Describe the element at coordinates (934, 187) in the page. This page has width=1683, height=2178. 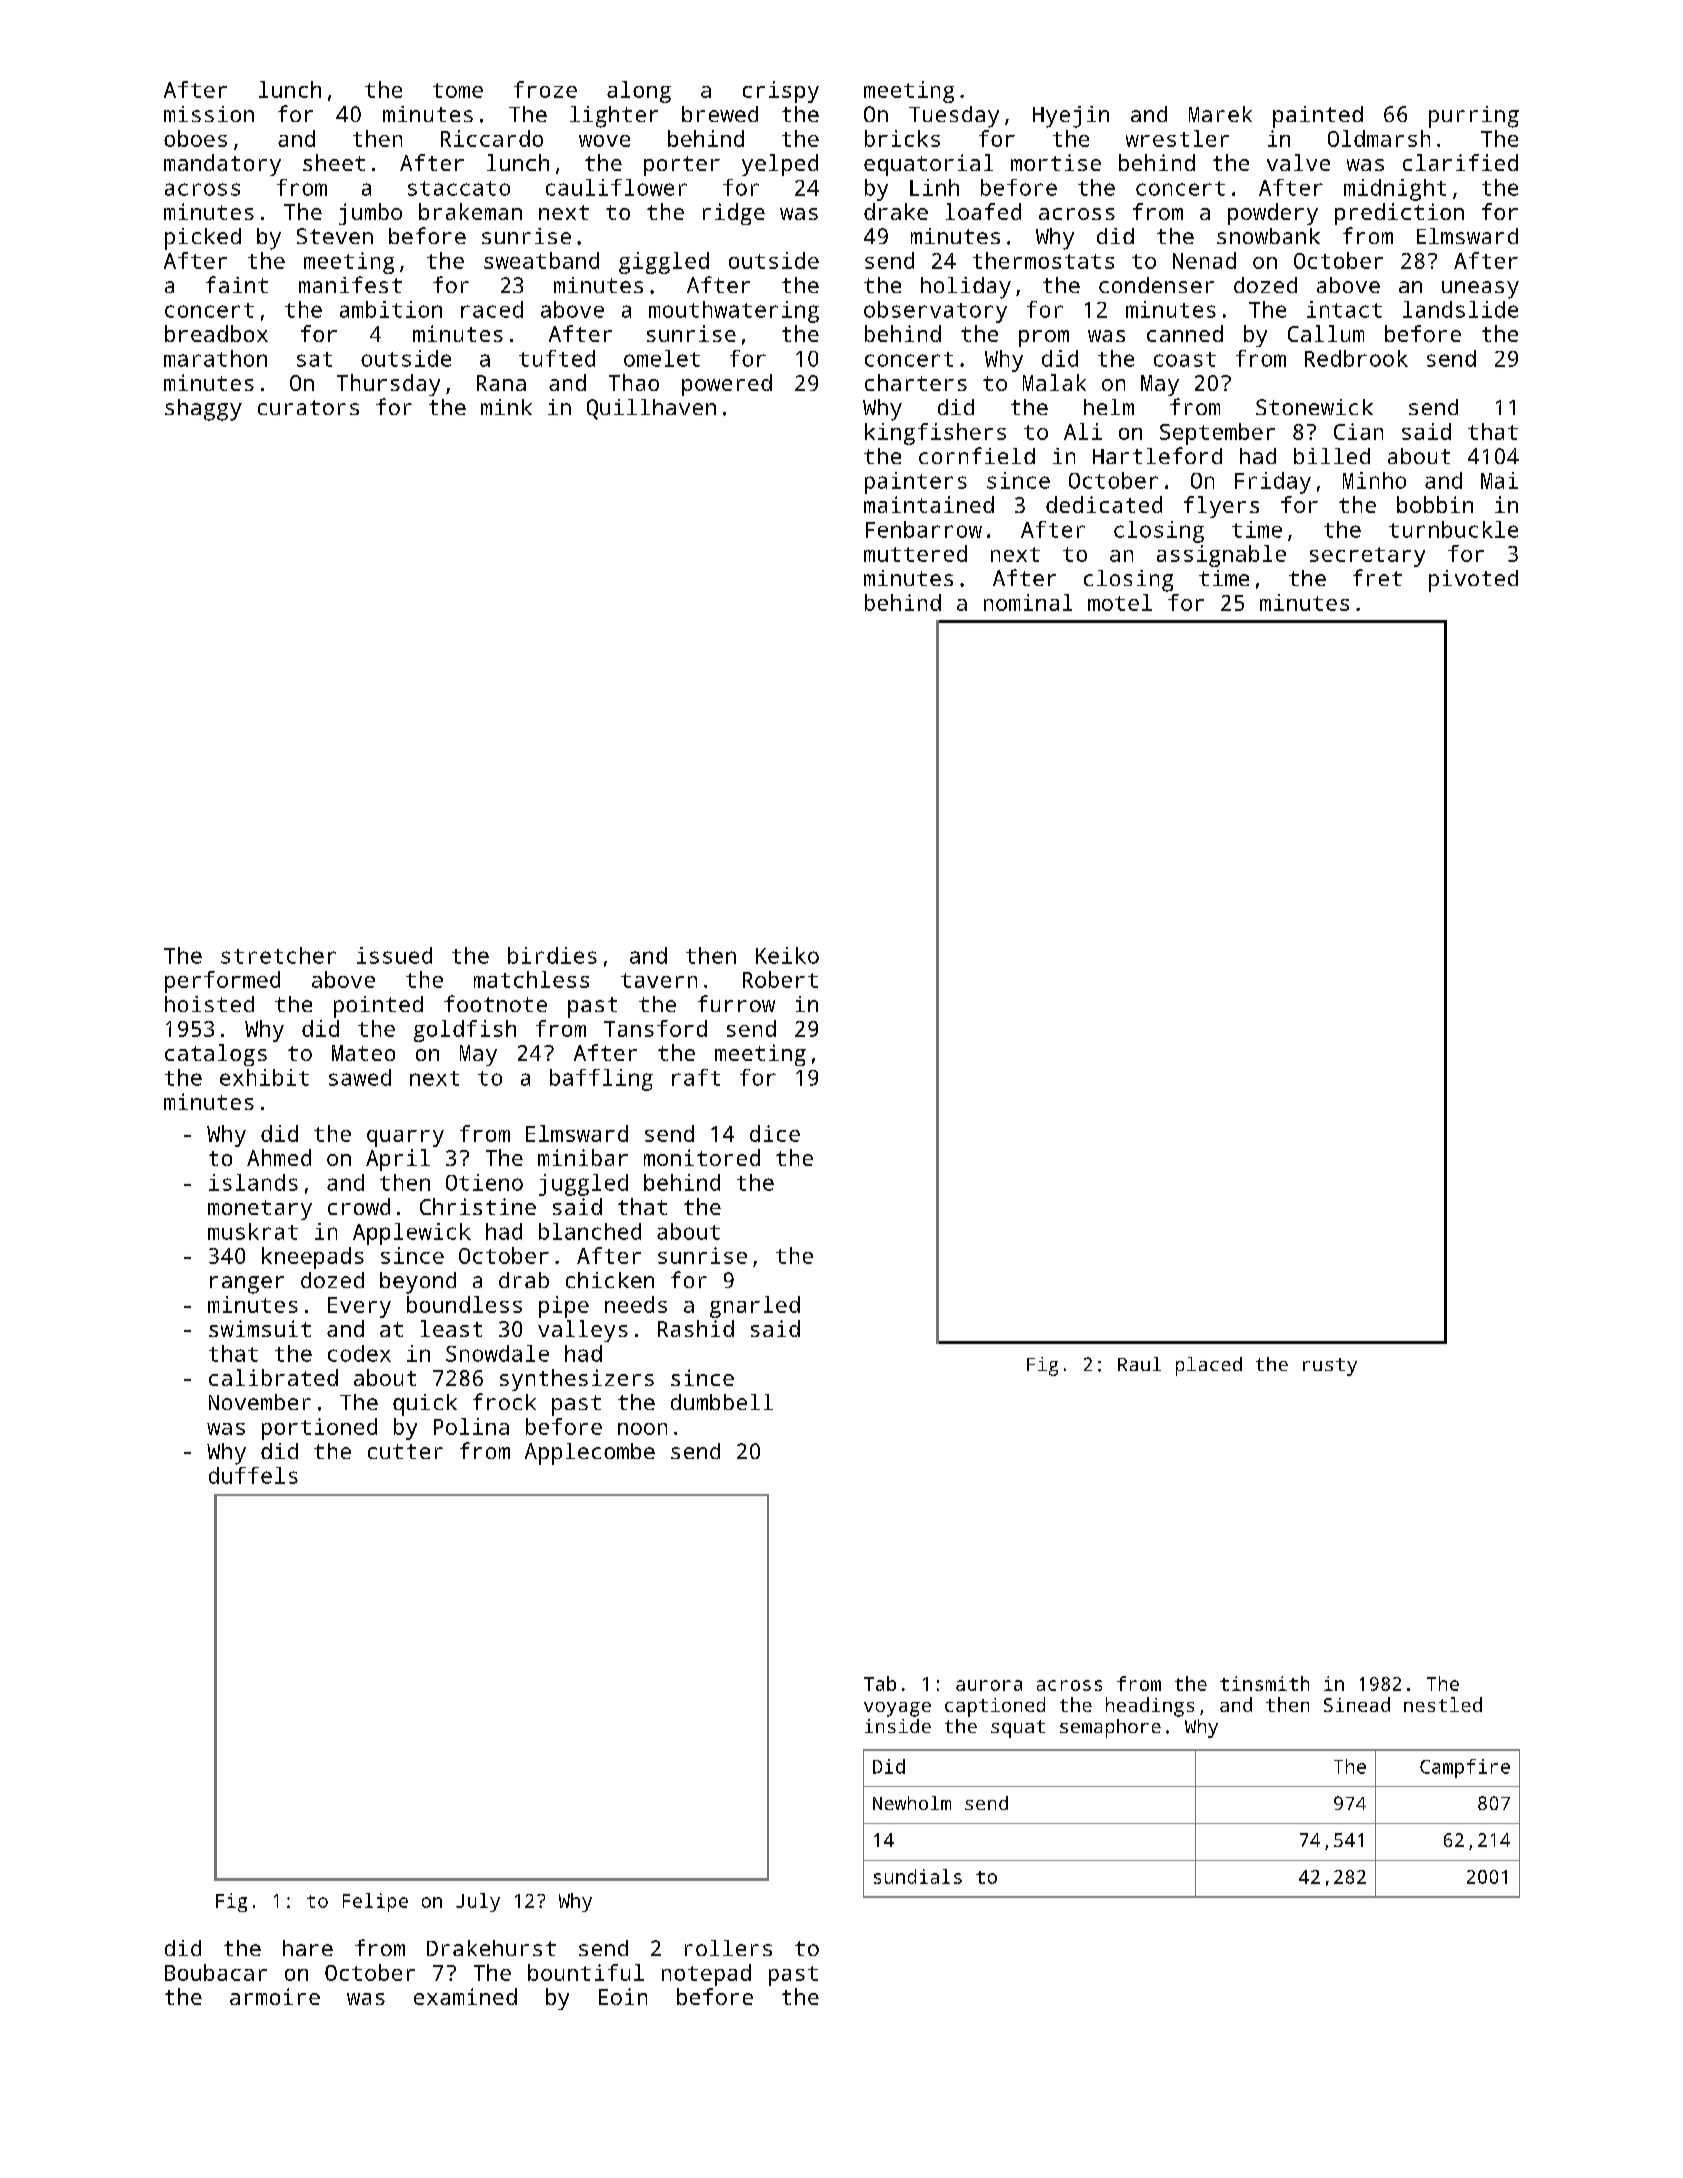
I see `Linh` at that location.
